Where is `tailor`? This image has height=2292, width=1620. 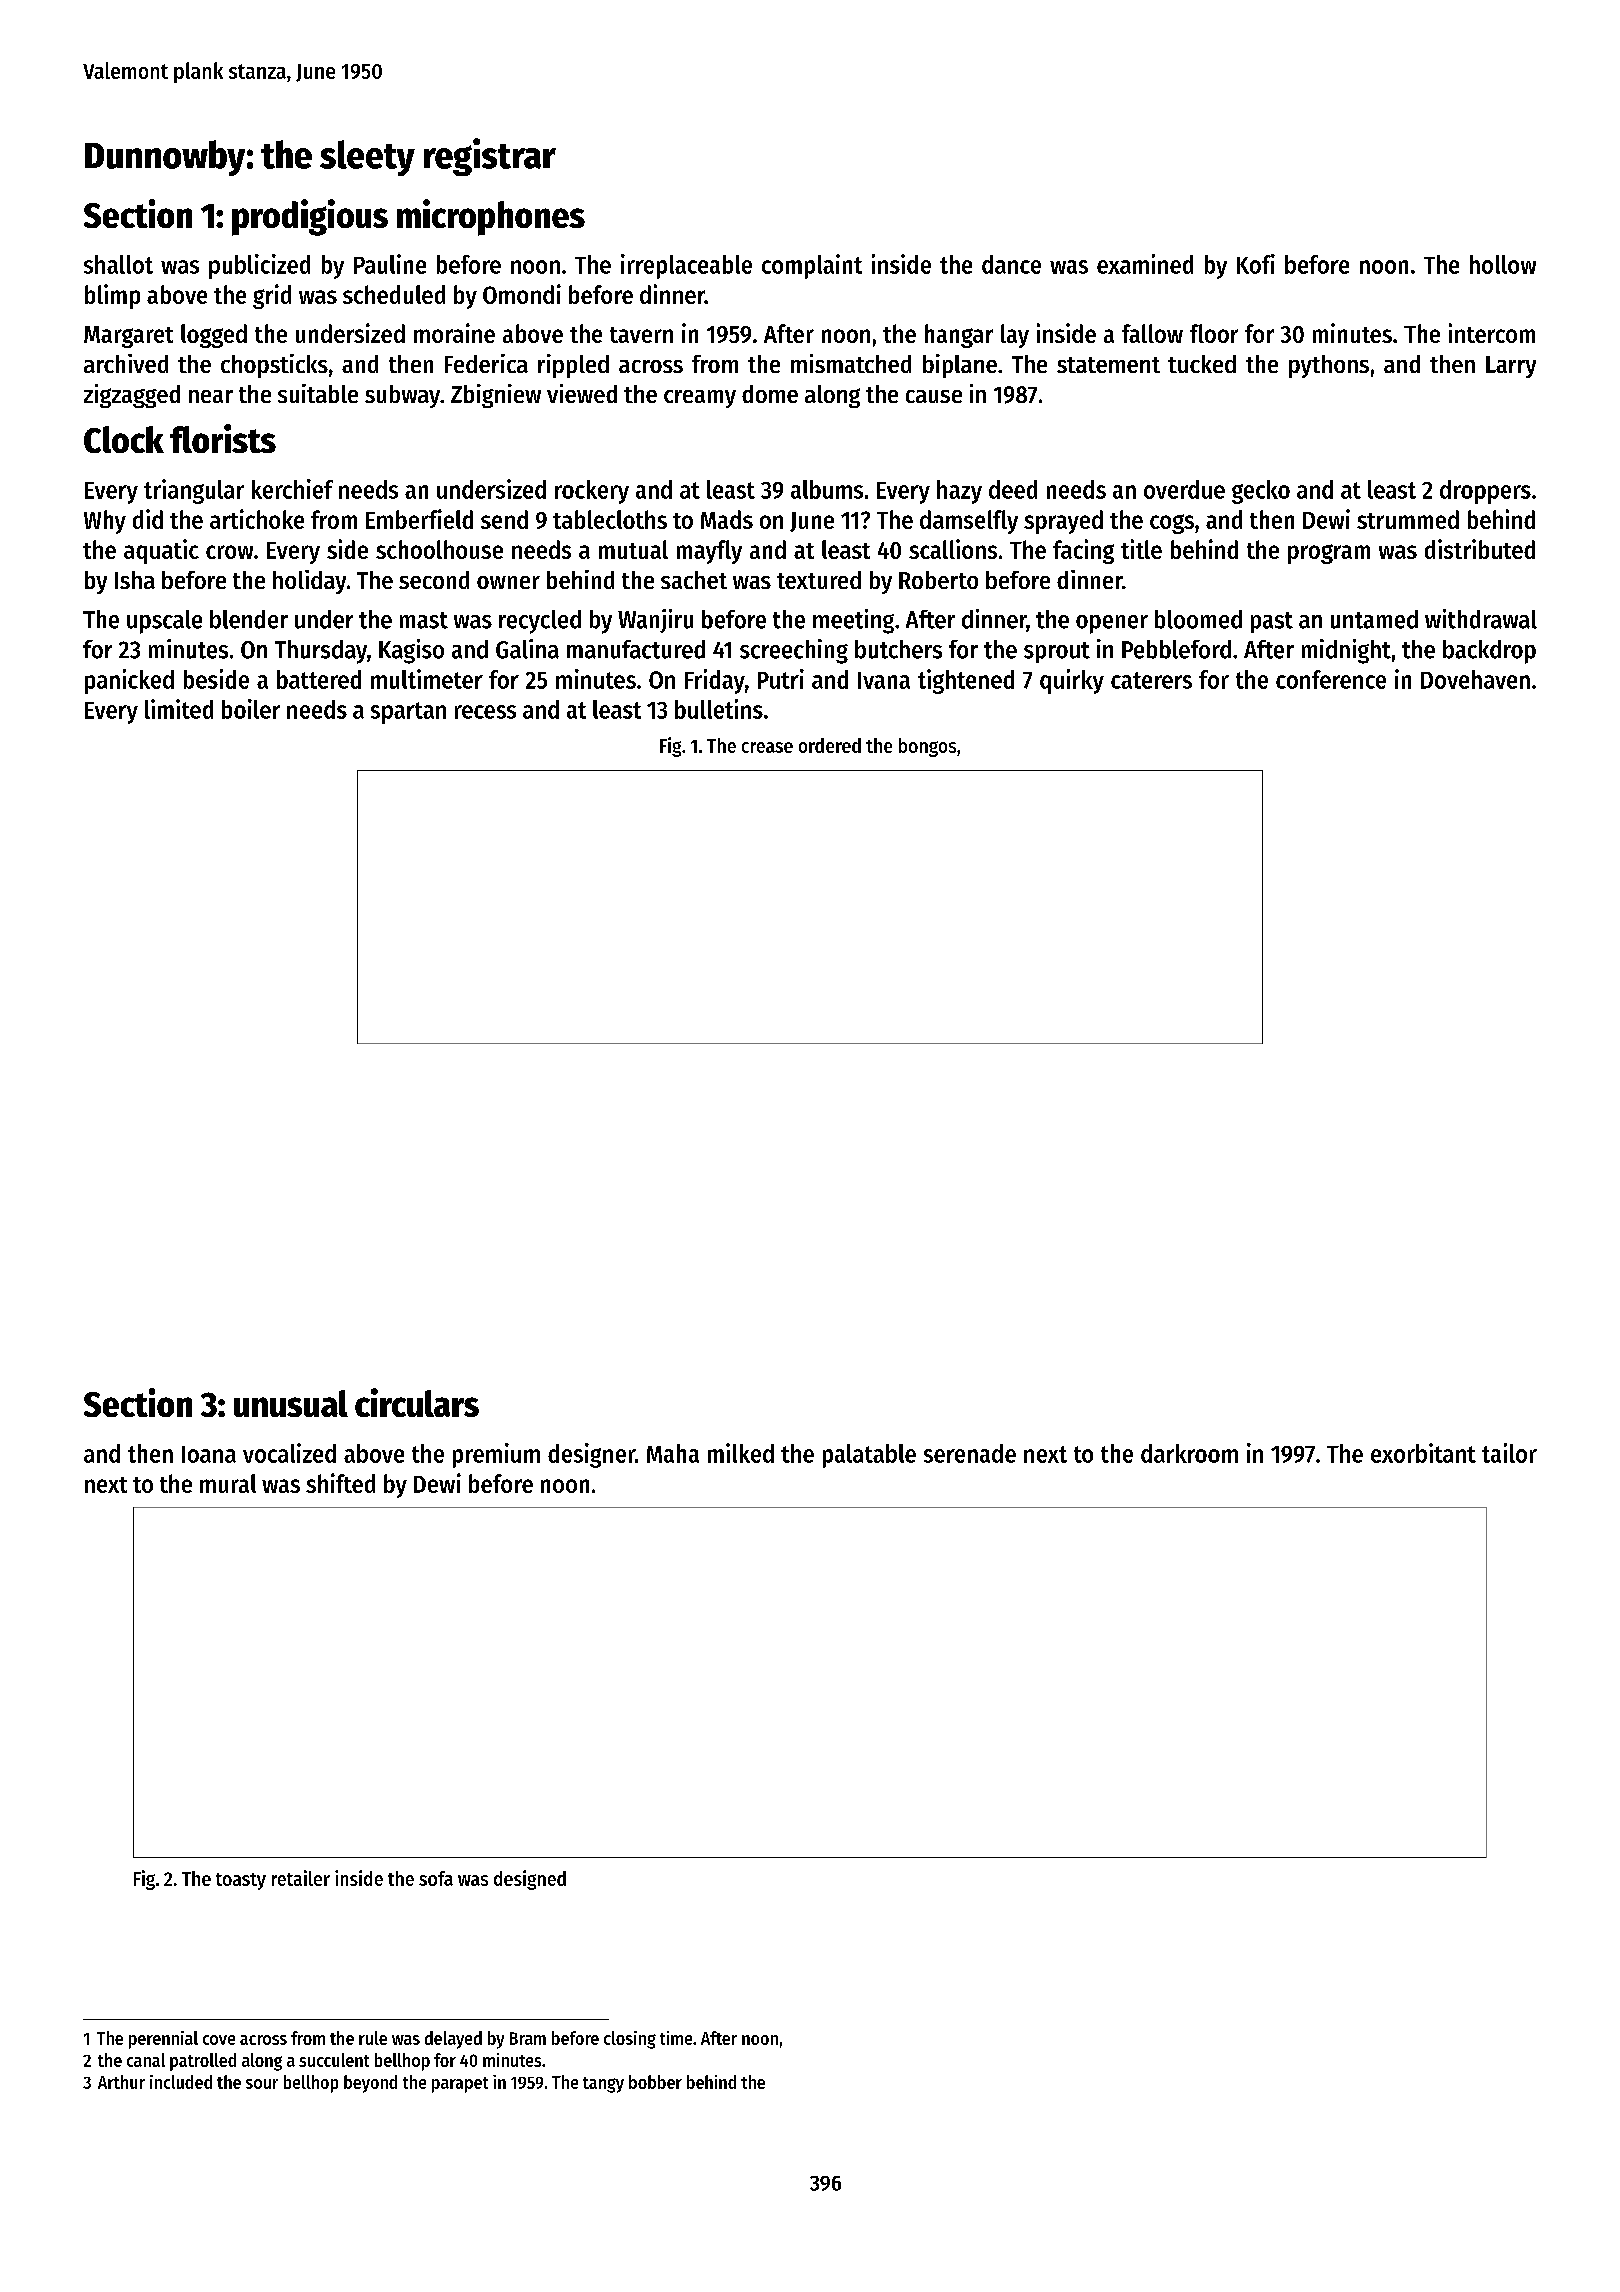 tailor is located at coordinates (1509, 1453).
